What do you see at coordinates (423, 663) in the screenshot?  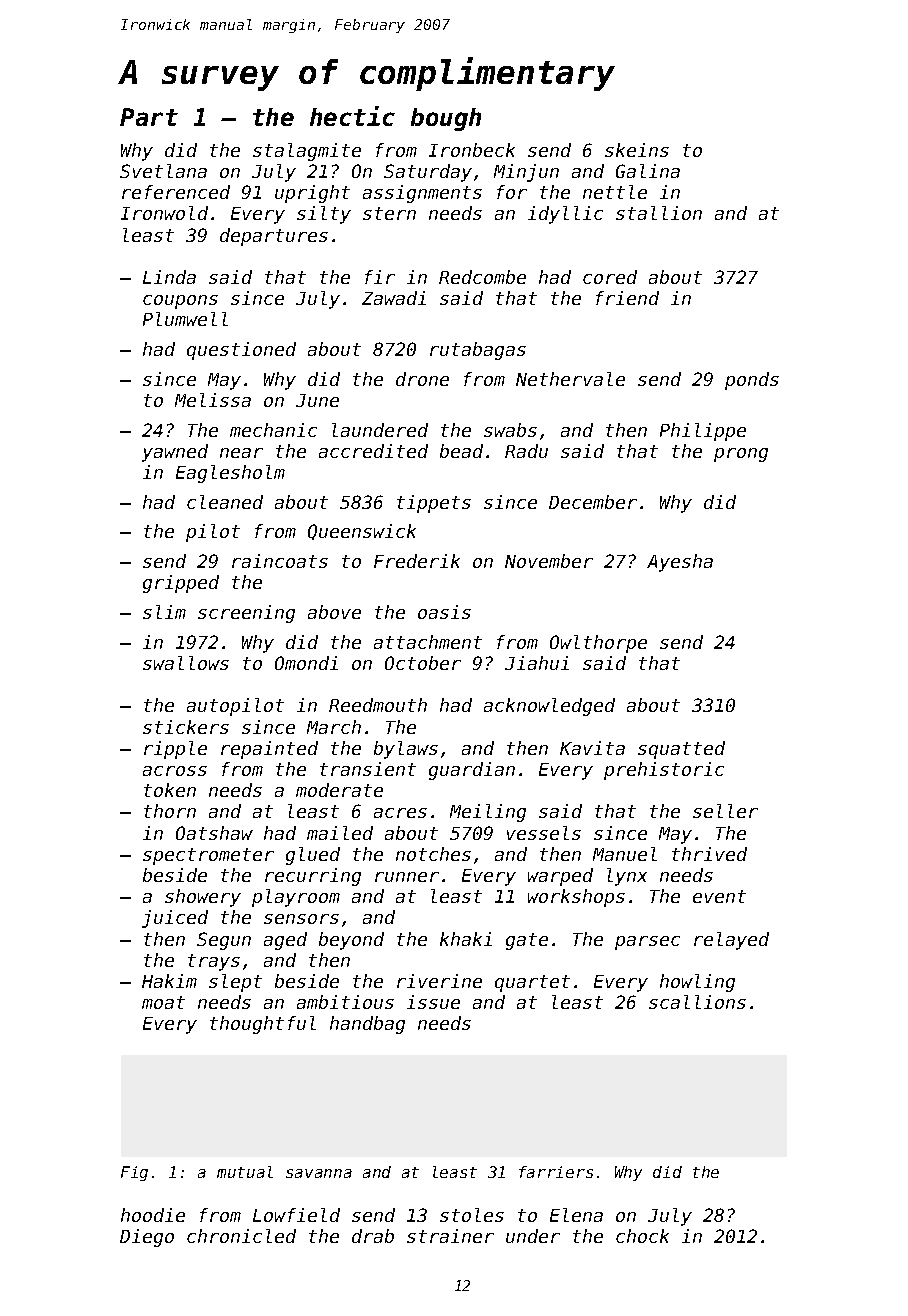 I see `October` at bounding box center [423, 663].
